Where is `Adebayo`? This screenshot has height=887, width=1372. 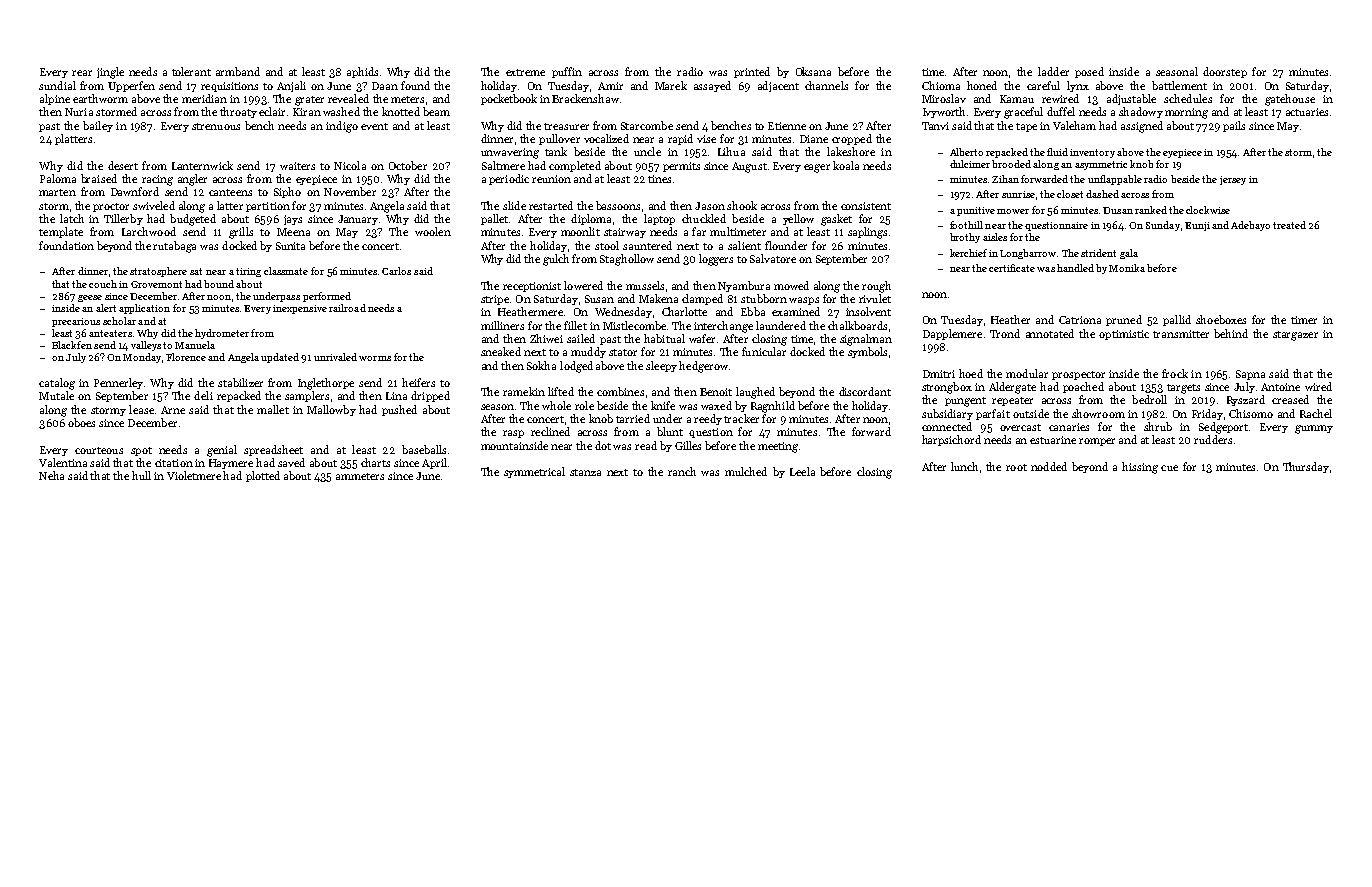 Adebayo is located at coordinates (1250, 226).
